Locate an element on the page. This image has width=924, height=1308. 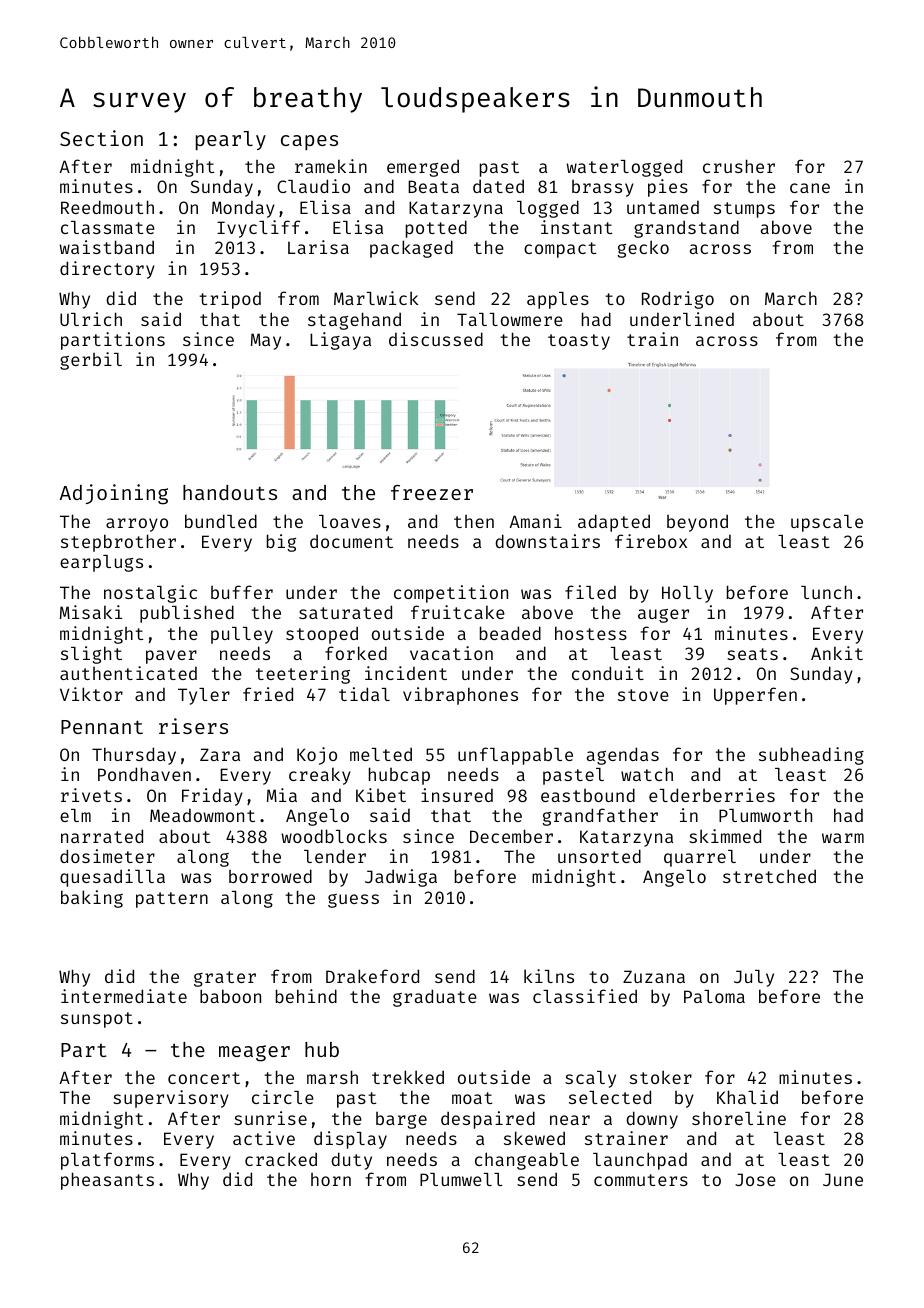
agendas is located at coordinates (623, 756).
